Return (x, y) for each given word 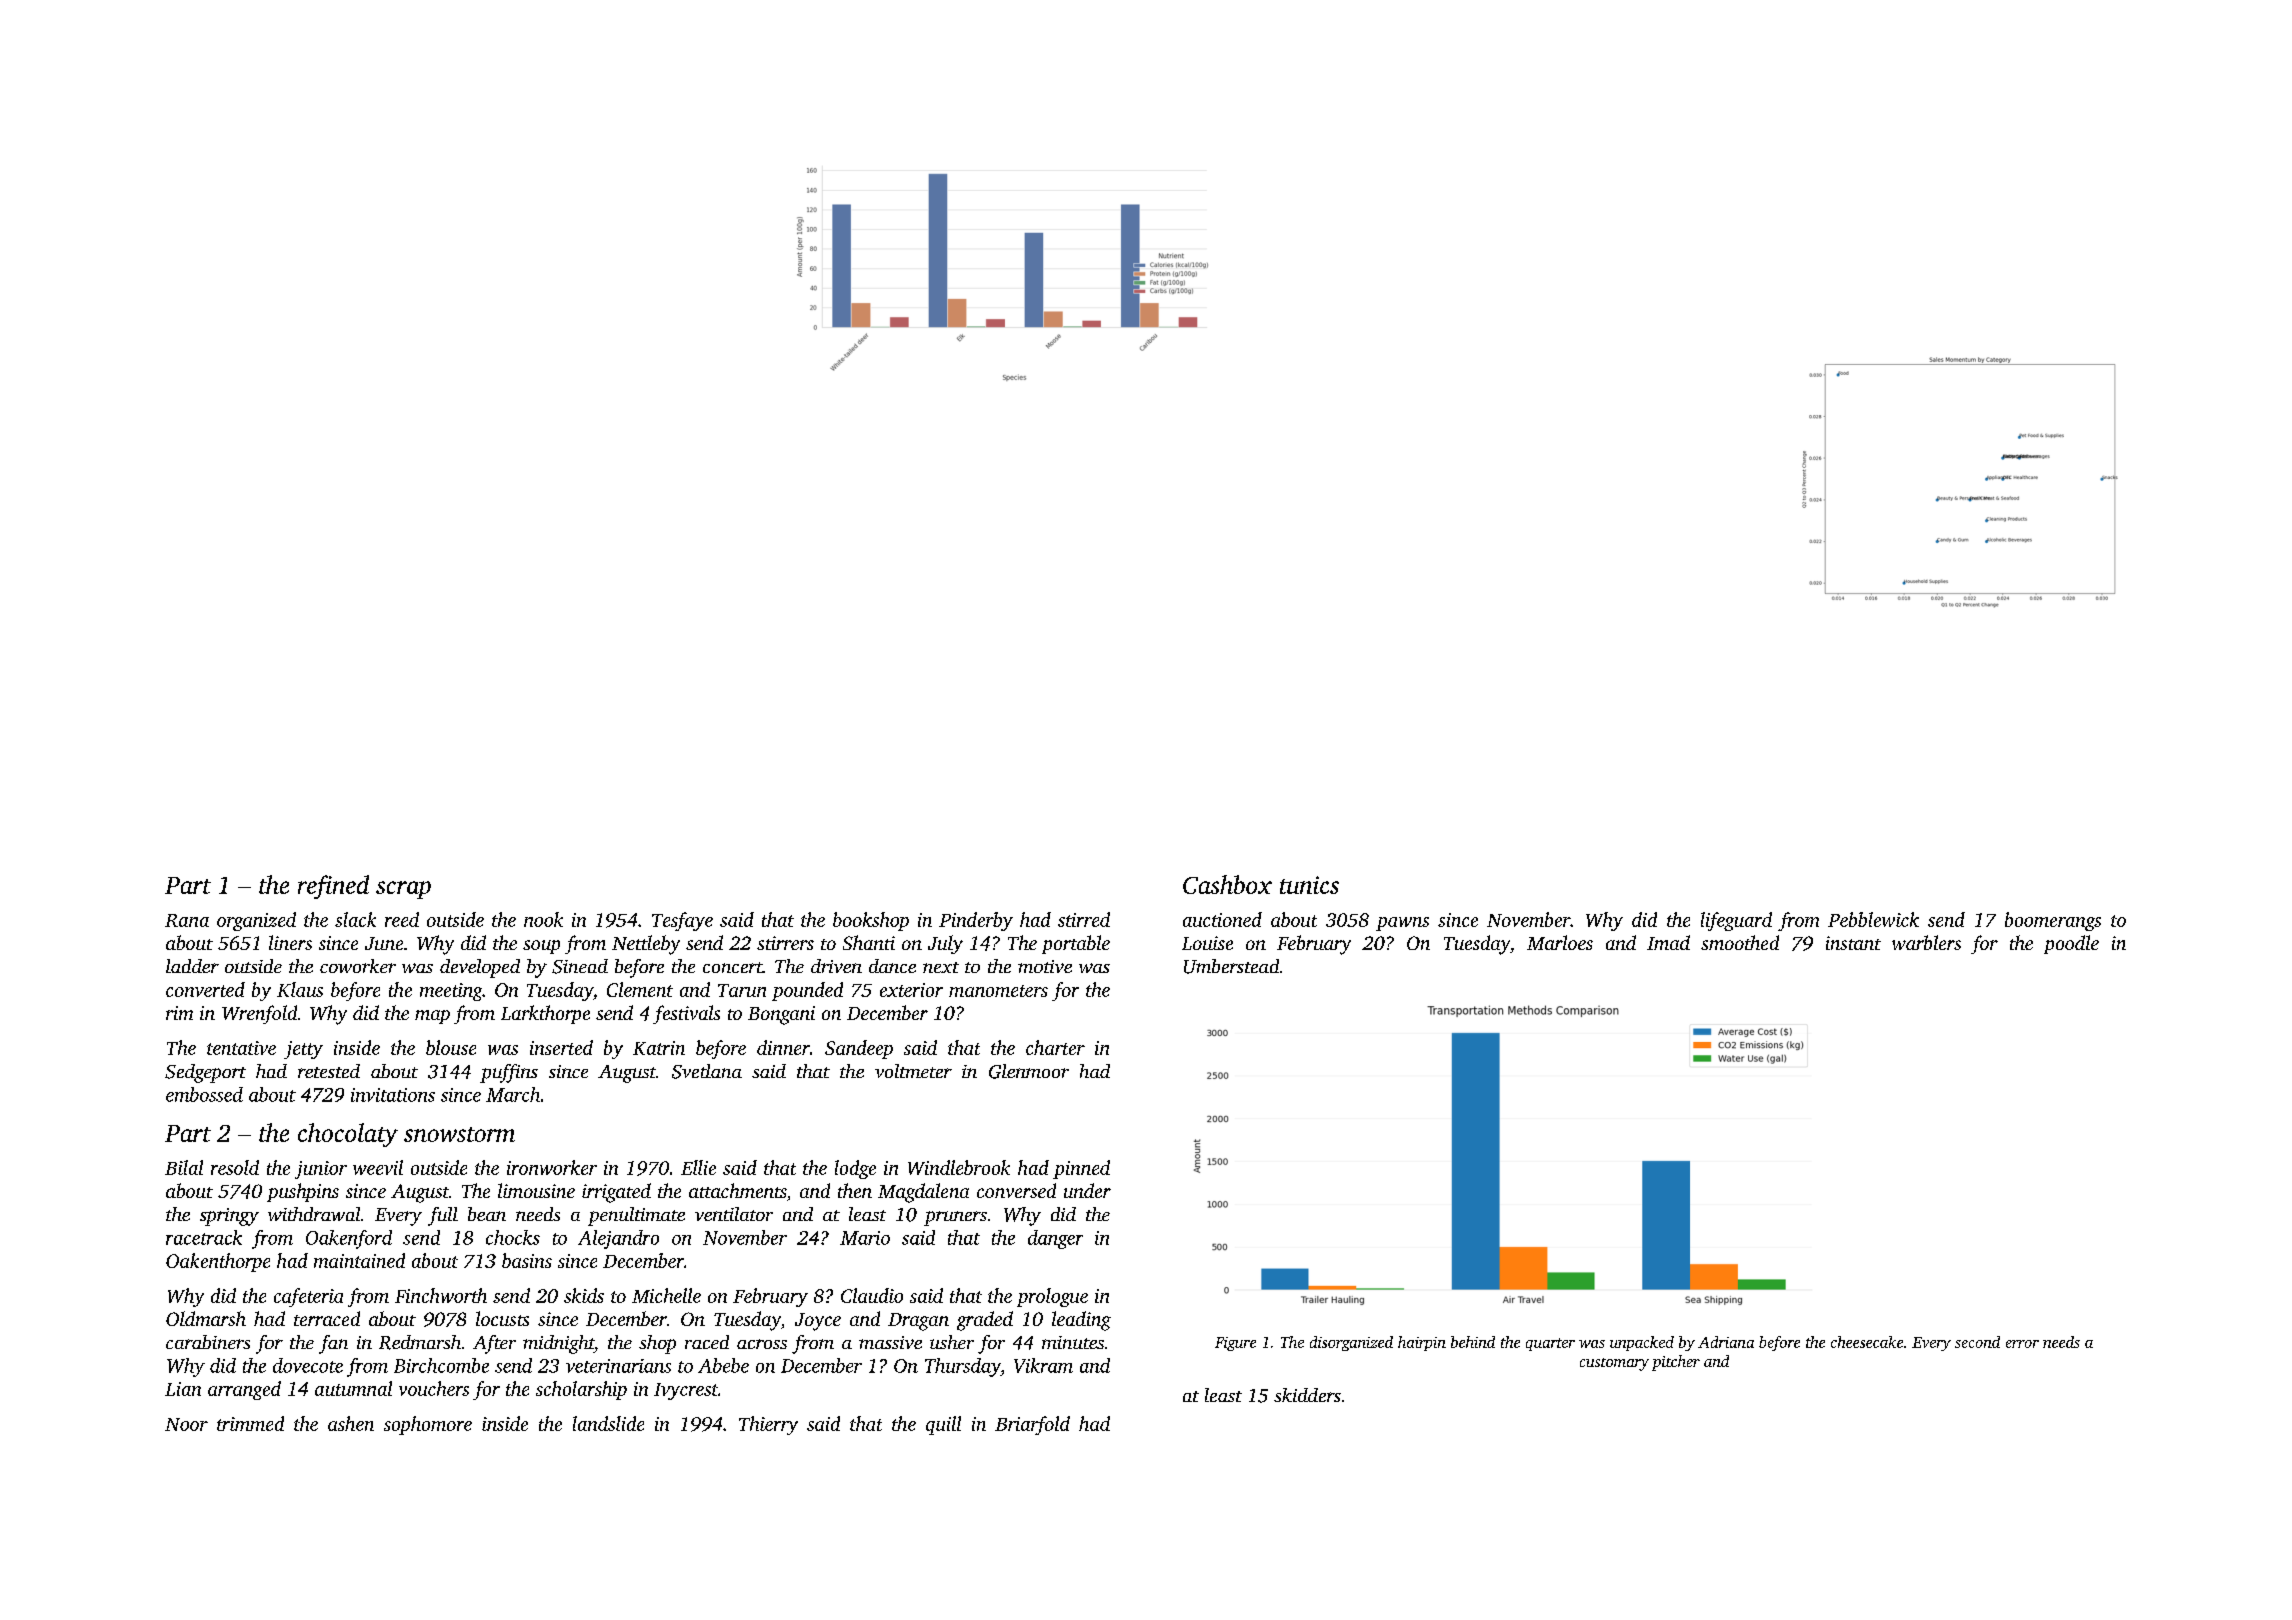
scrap (403, 890)
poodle (2071, 944)
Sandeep (859, 1049)
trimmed (250, 1423)
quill (943, 1425)
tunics (1309, 885)
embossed (204, 1094)
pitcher (1676, 1363)
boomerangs (2053, 921)
